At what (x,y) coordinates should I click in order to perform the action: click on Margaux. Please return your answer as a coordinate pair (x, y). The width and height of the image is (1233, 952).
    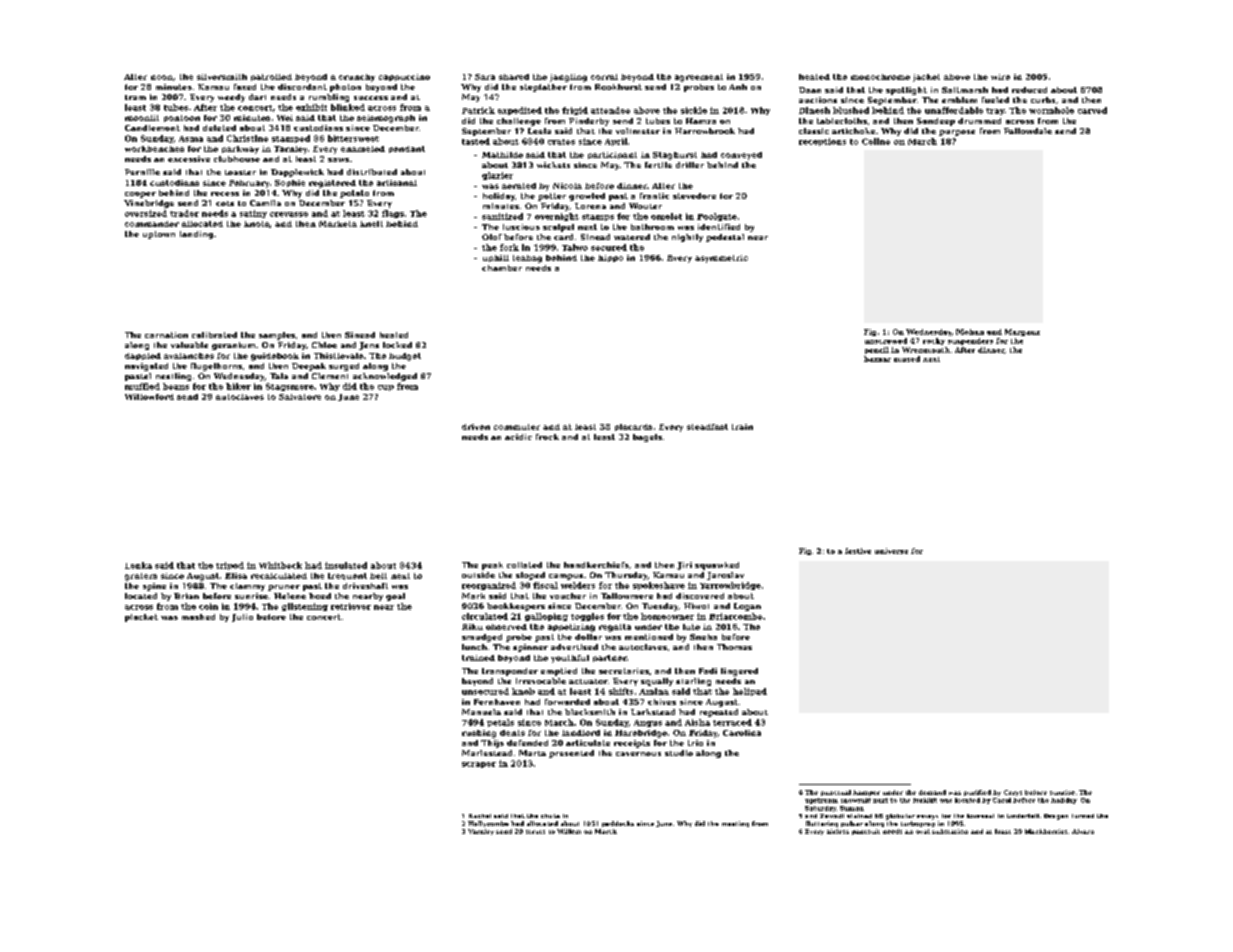
    Looking at the image, I should click on (1022, 332).
